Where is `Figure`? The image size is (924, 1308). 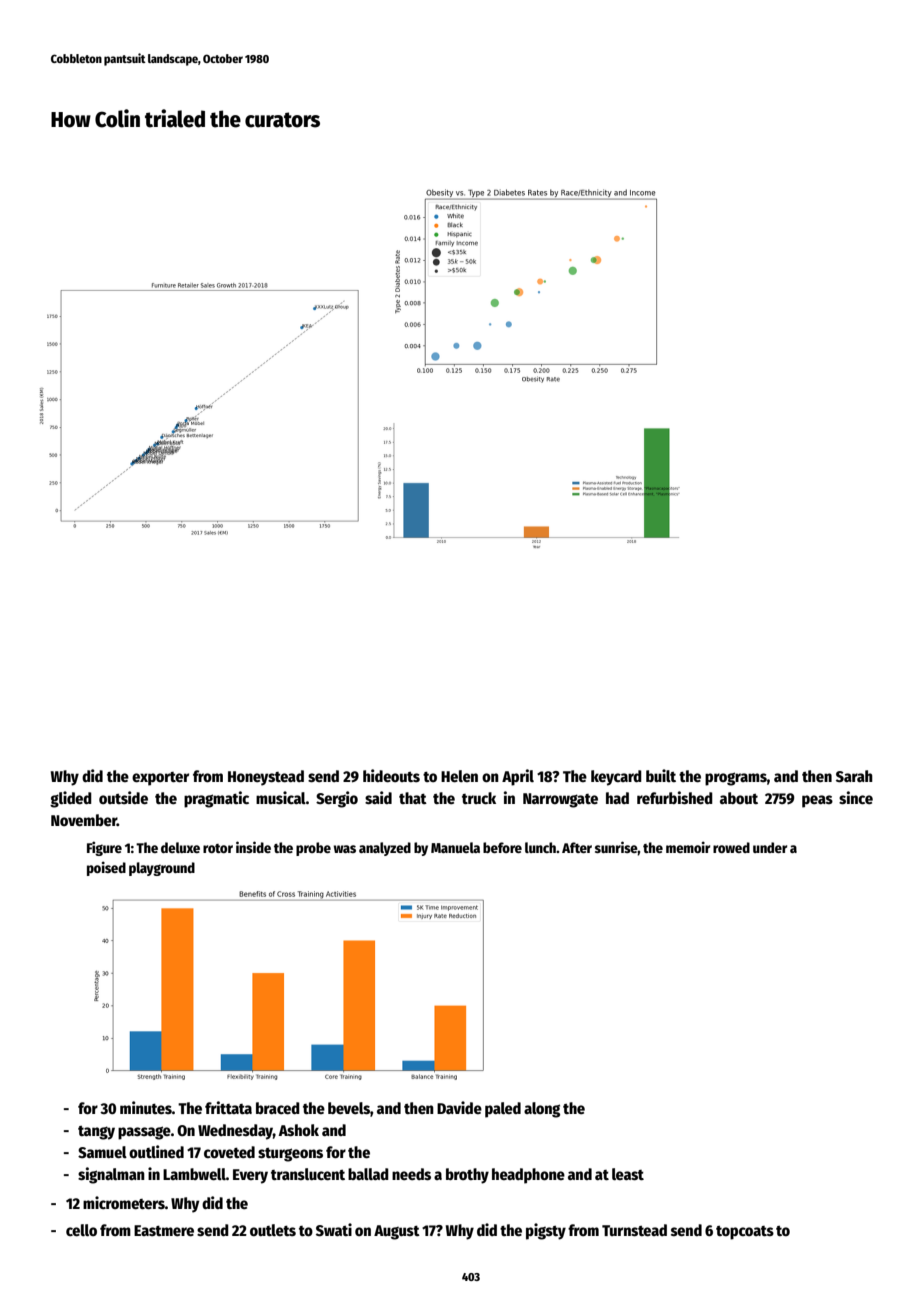
Figure is located at coordinates (104, 848).
